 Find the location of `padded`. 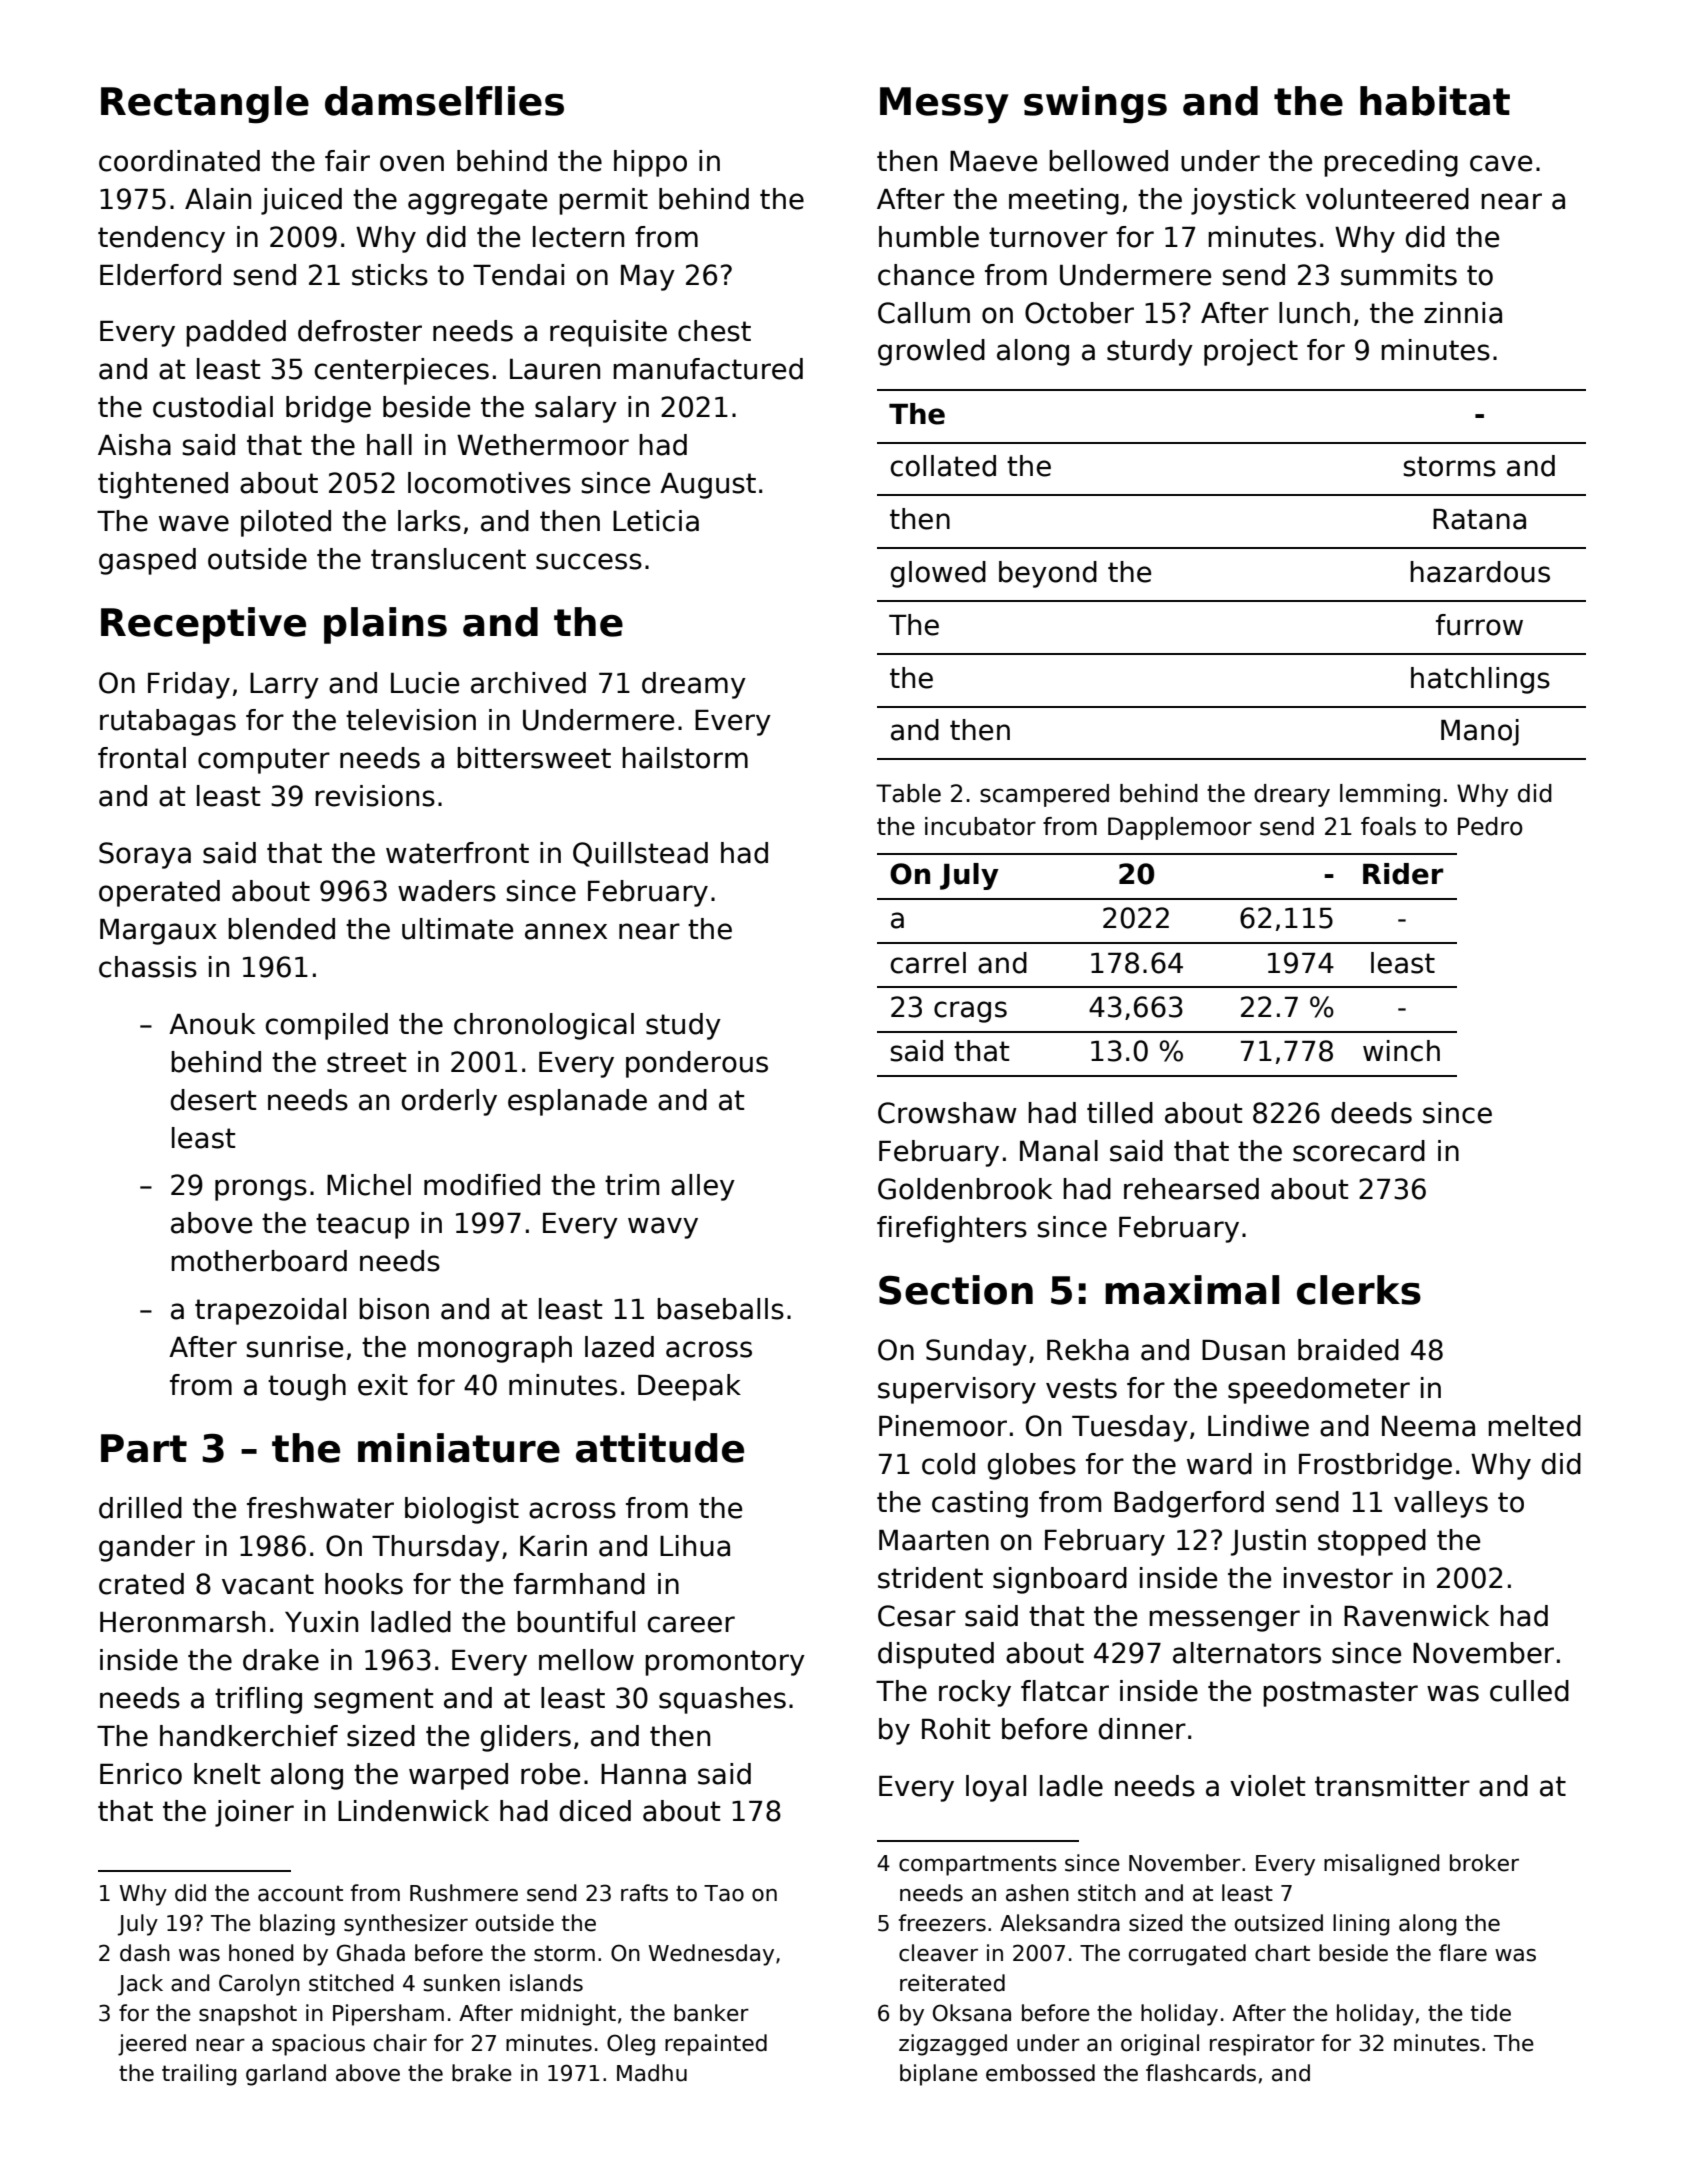

padded is located at coordinates (236, 333).
